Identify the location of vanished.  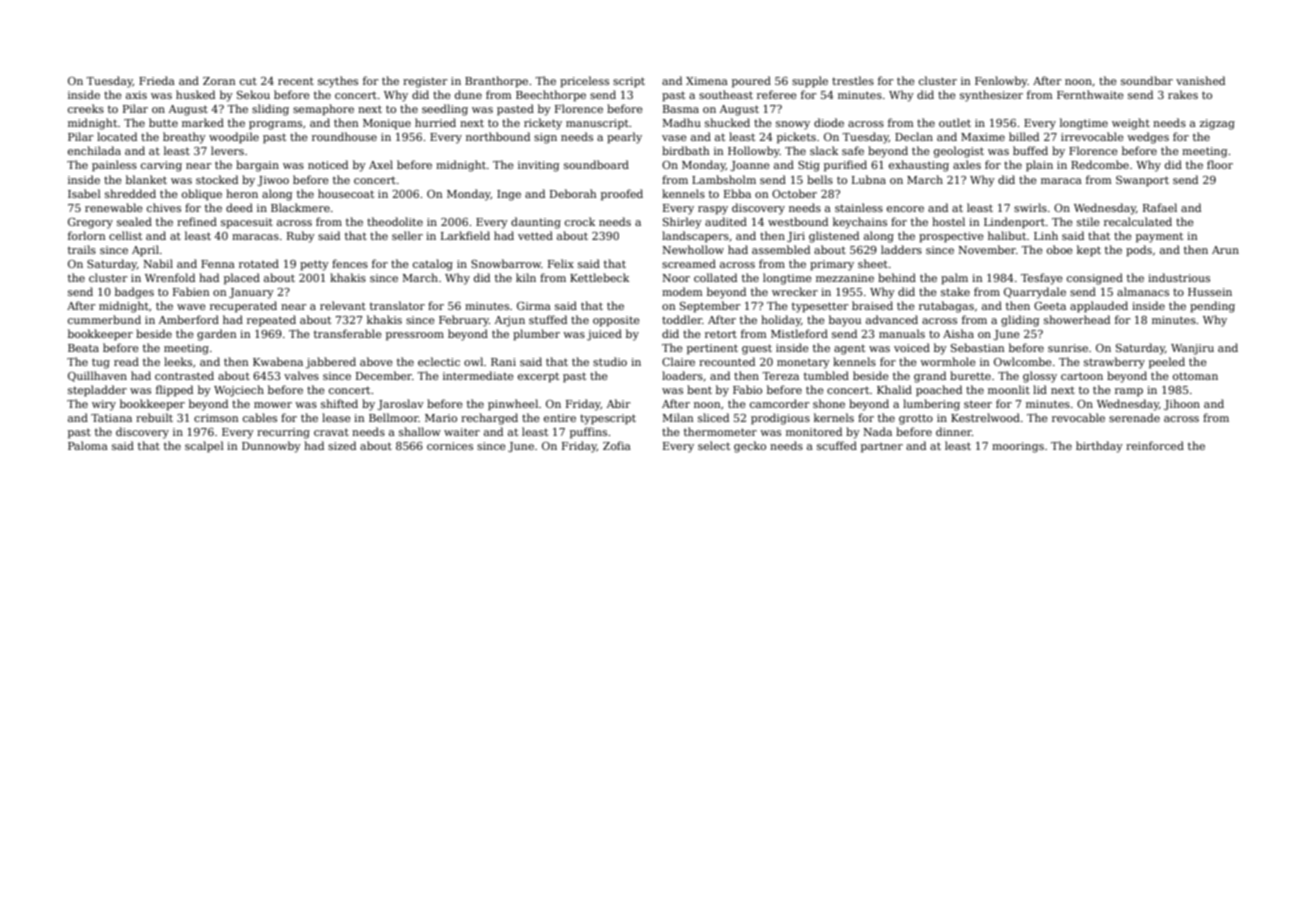
(1200, 80).
